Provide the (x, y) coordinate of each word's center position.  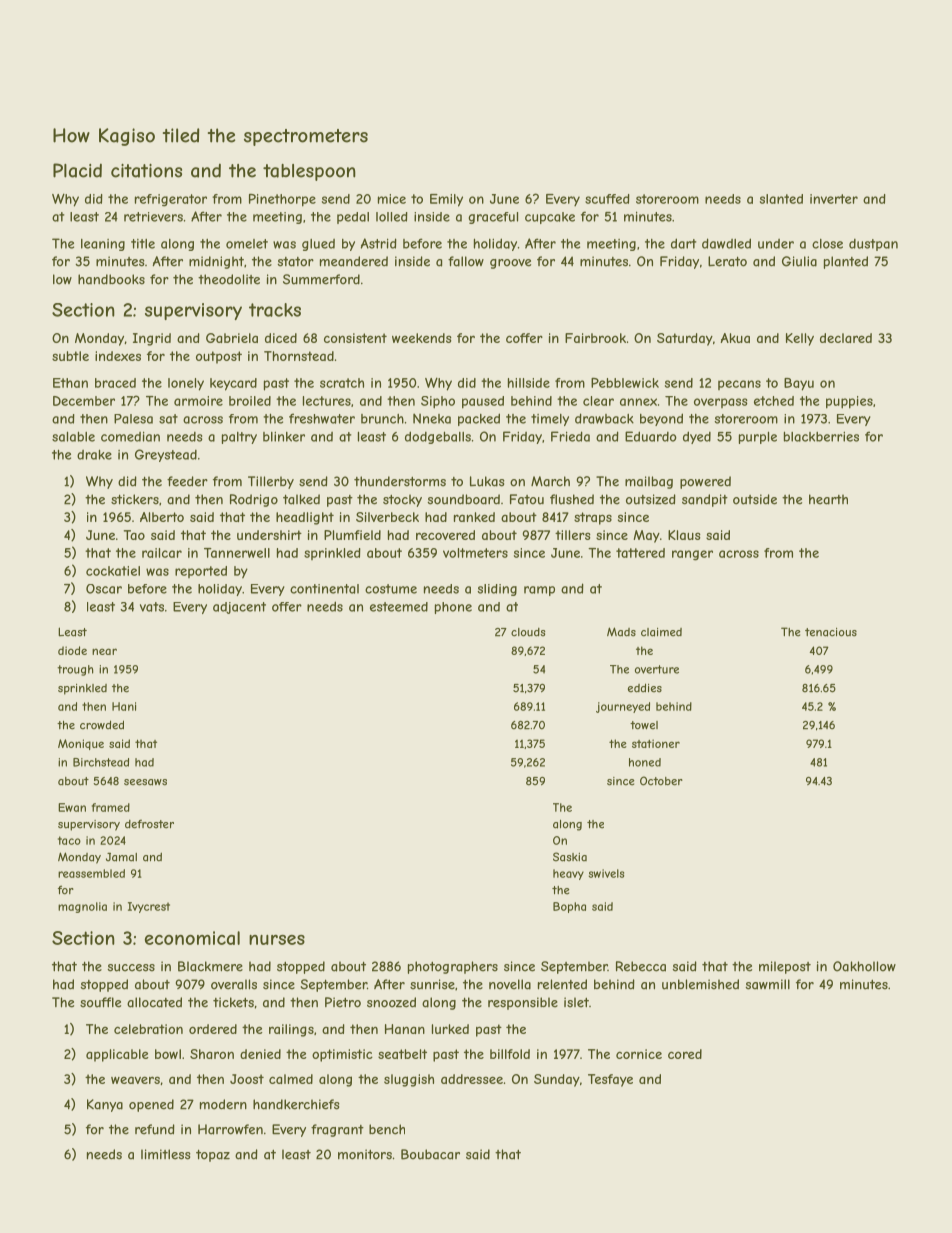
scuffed (607, 199)
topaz (213, 1155)
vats (152, 607)
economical (192, 938)
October (661, 781)
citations (146, 171)
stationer (656, 743)
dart (684, 243)
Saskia (570, 857)
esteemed (399, 607)
